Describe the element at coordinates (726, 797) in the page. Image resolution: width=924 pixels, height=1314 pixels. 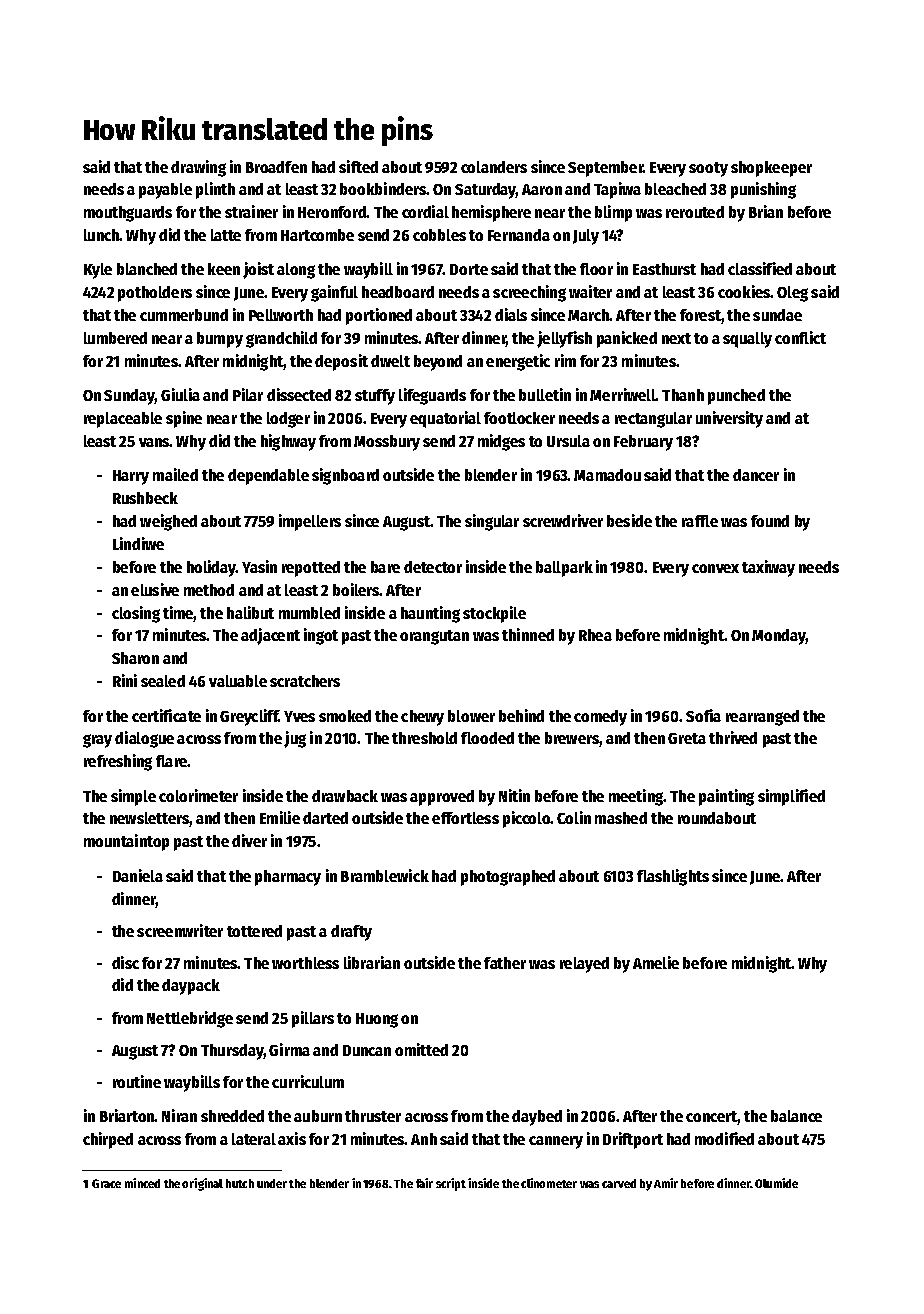
I see `painting` at that location.
